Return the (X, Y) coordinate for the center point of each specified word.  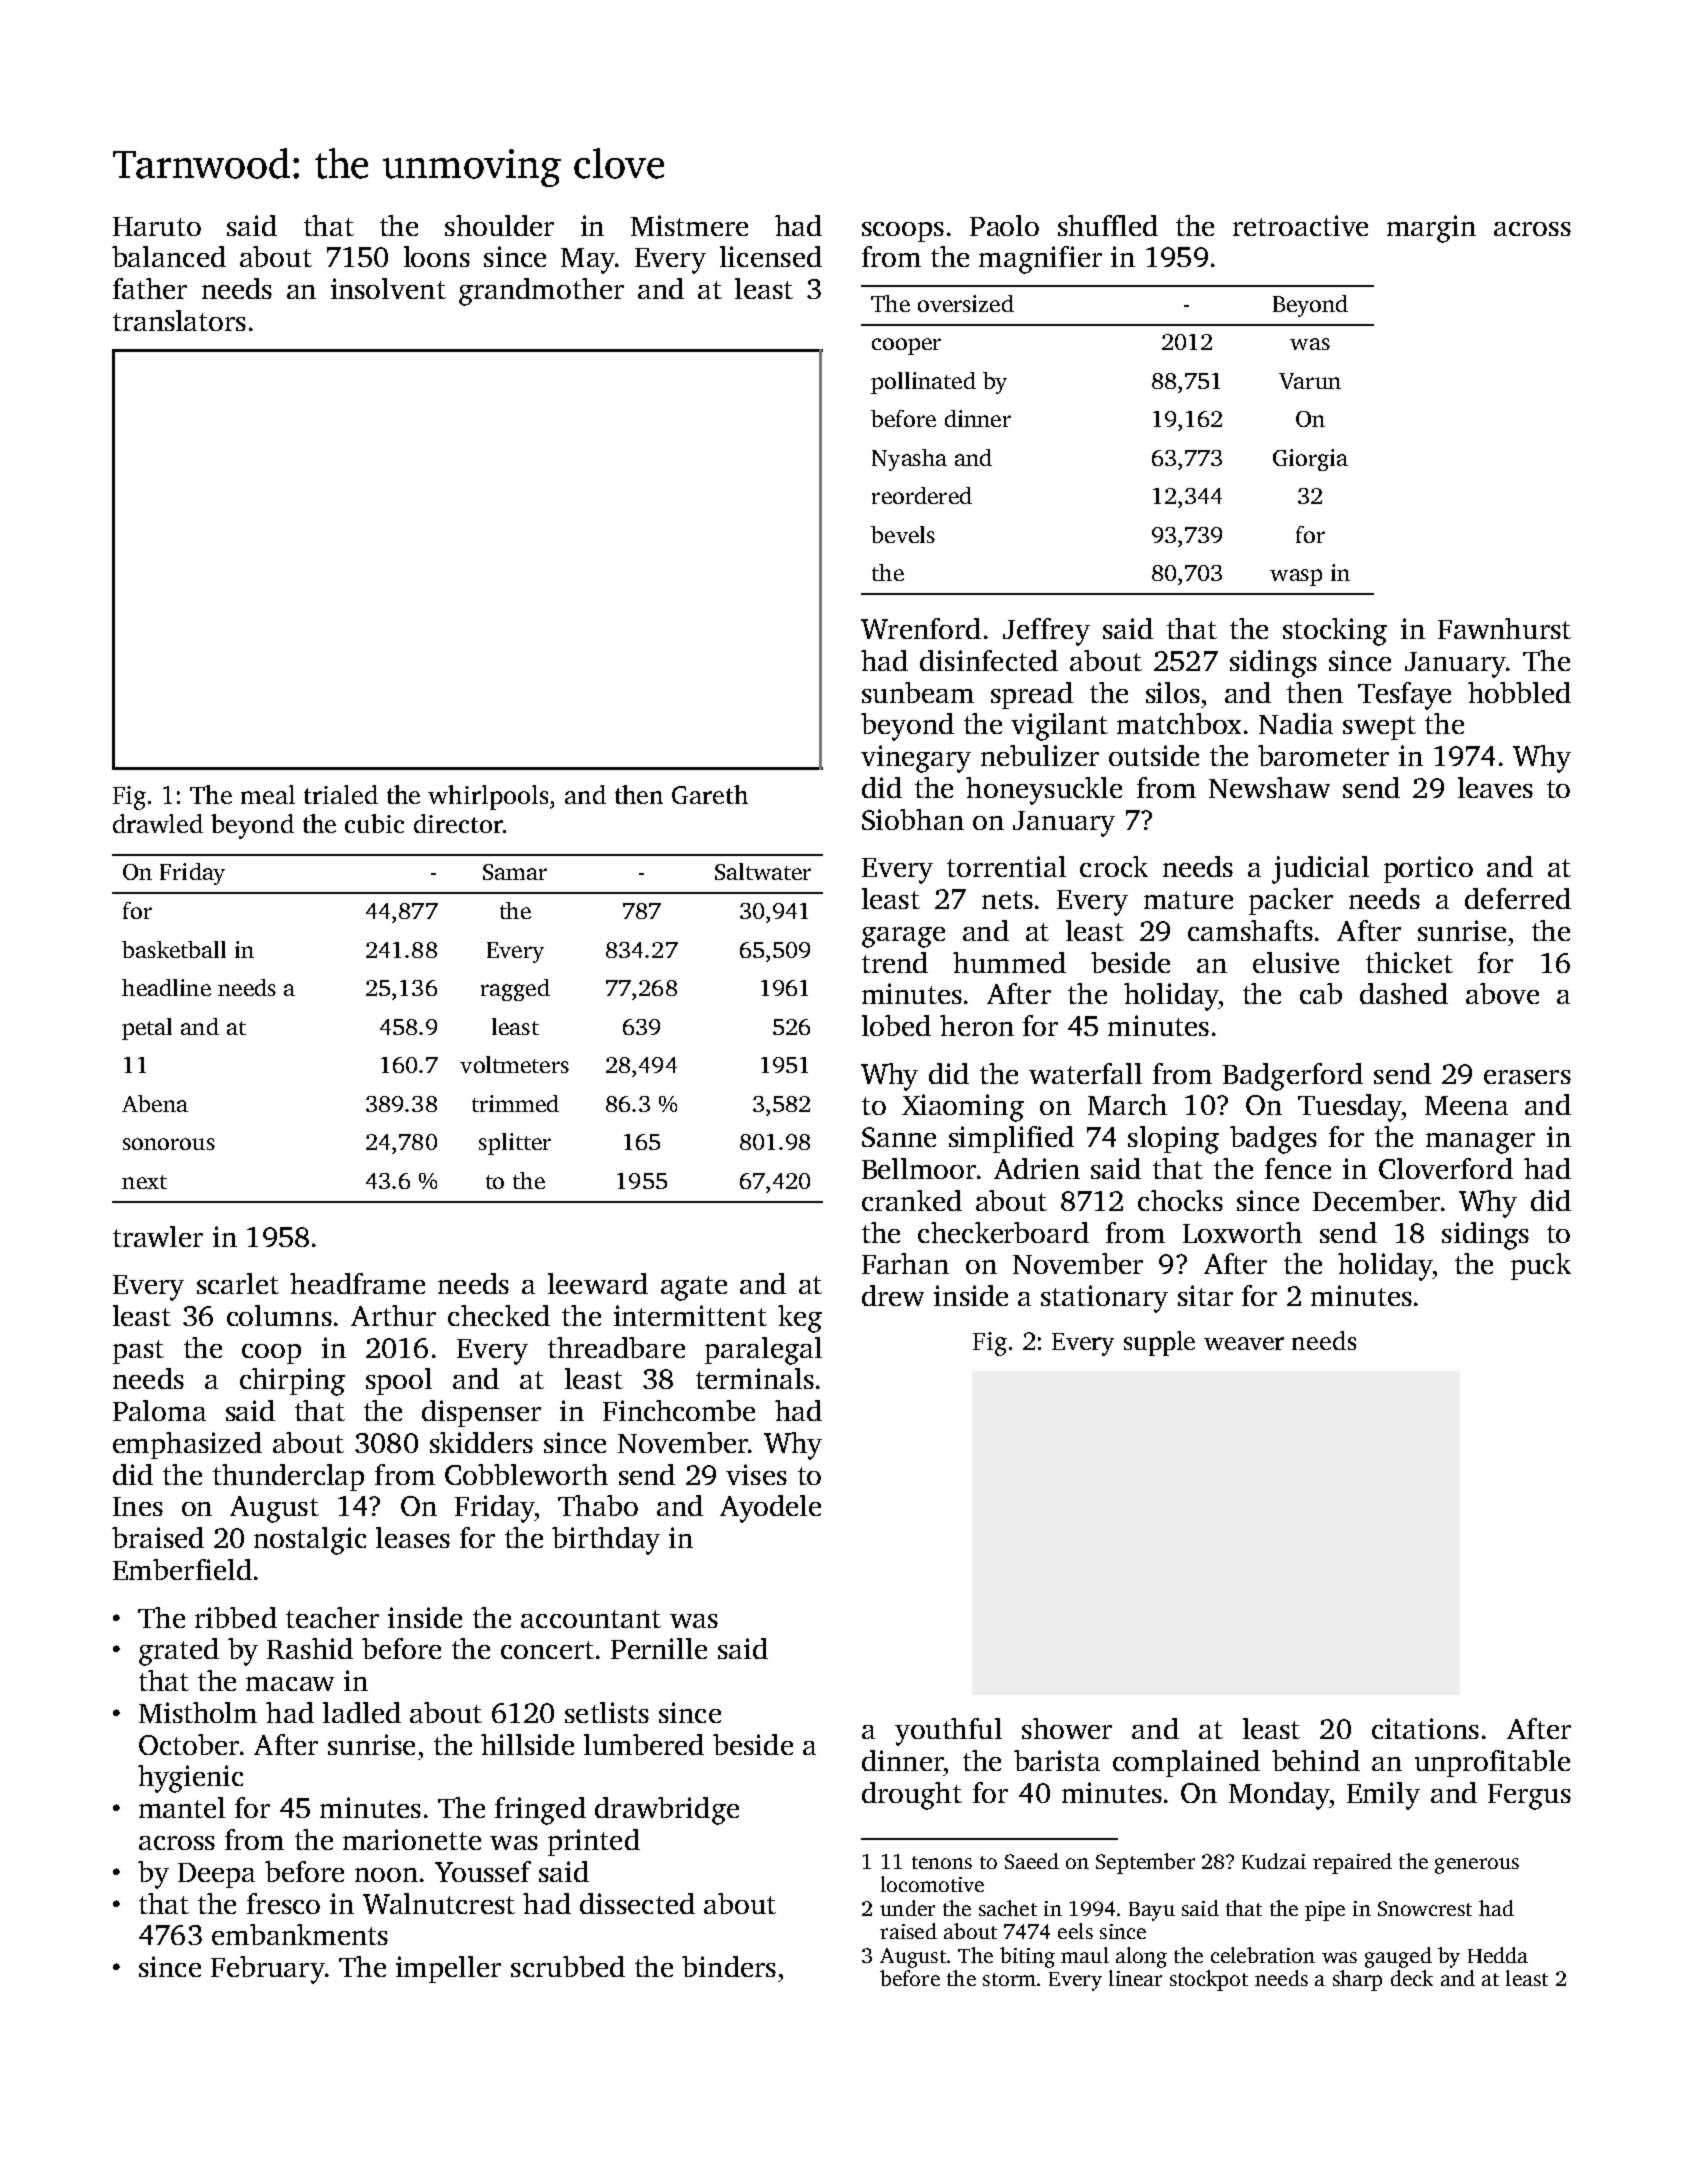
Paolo (1004, 225)
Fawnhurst (1504, 628)
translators (179, 320)
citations (1425, 1728)
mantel (182, 1807)
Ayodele (770, 1509)
